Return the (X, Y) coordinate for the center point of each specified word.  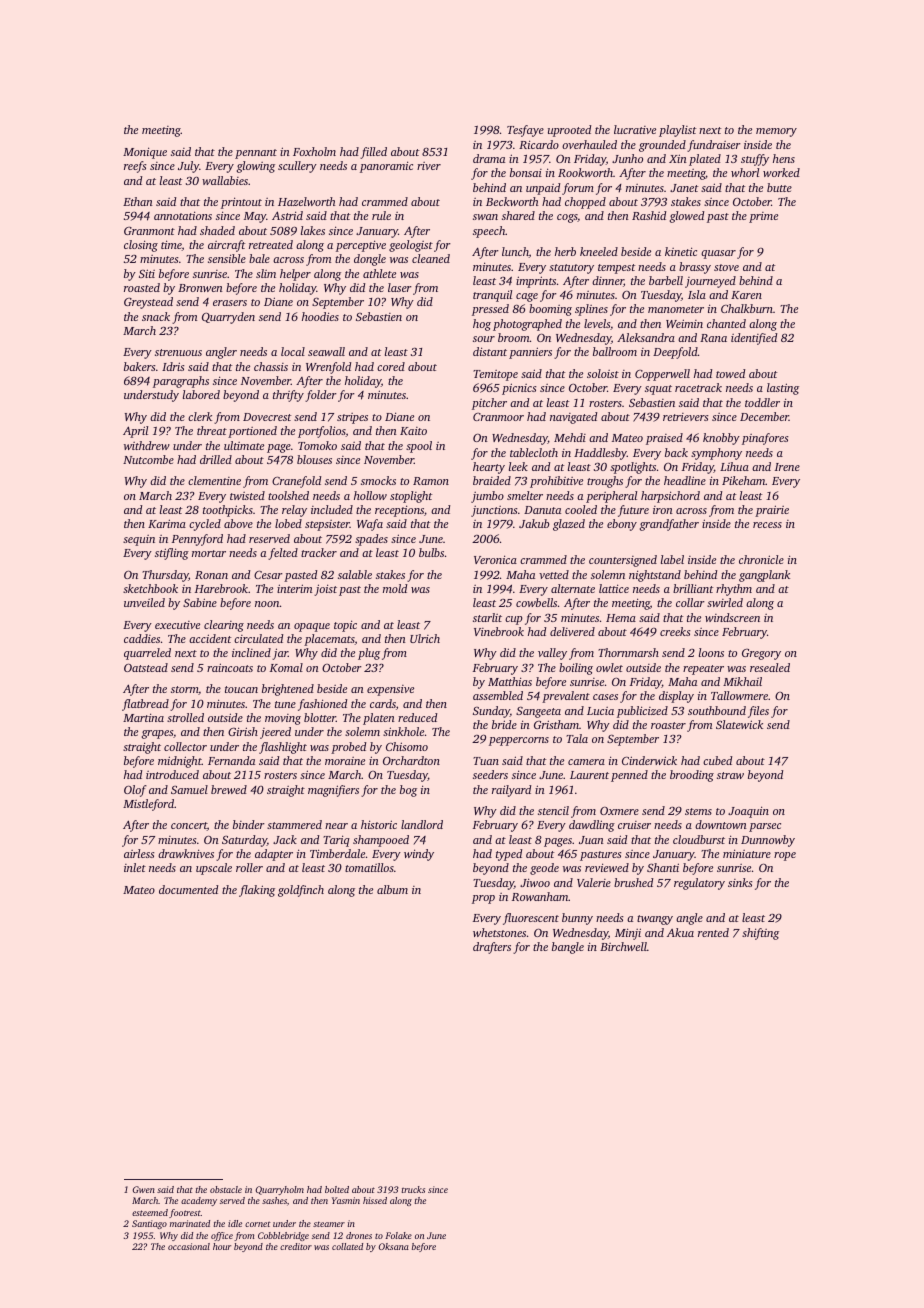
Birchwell (623, 946)
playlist (678, 131)
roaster (668, 725)
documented (189, 889)
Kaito (413, 431)
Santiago (149, 1224)
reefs (135, 167)
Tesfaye (525, 131)
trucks (413, 1189)
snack (156, 316)
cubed (718, 760)
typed (509, 855)
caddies (142, 638)
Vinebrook (499, 631)
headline (685, 480)
